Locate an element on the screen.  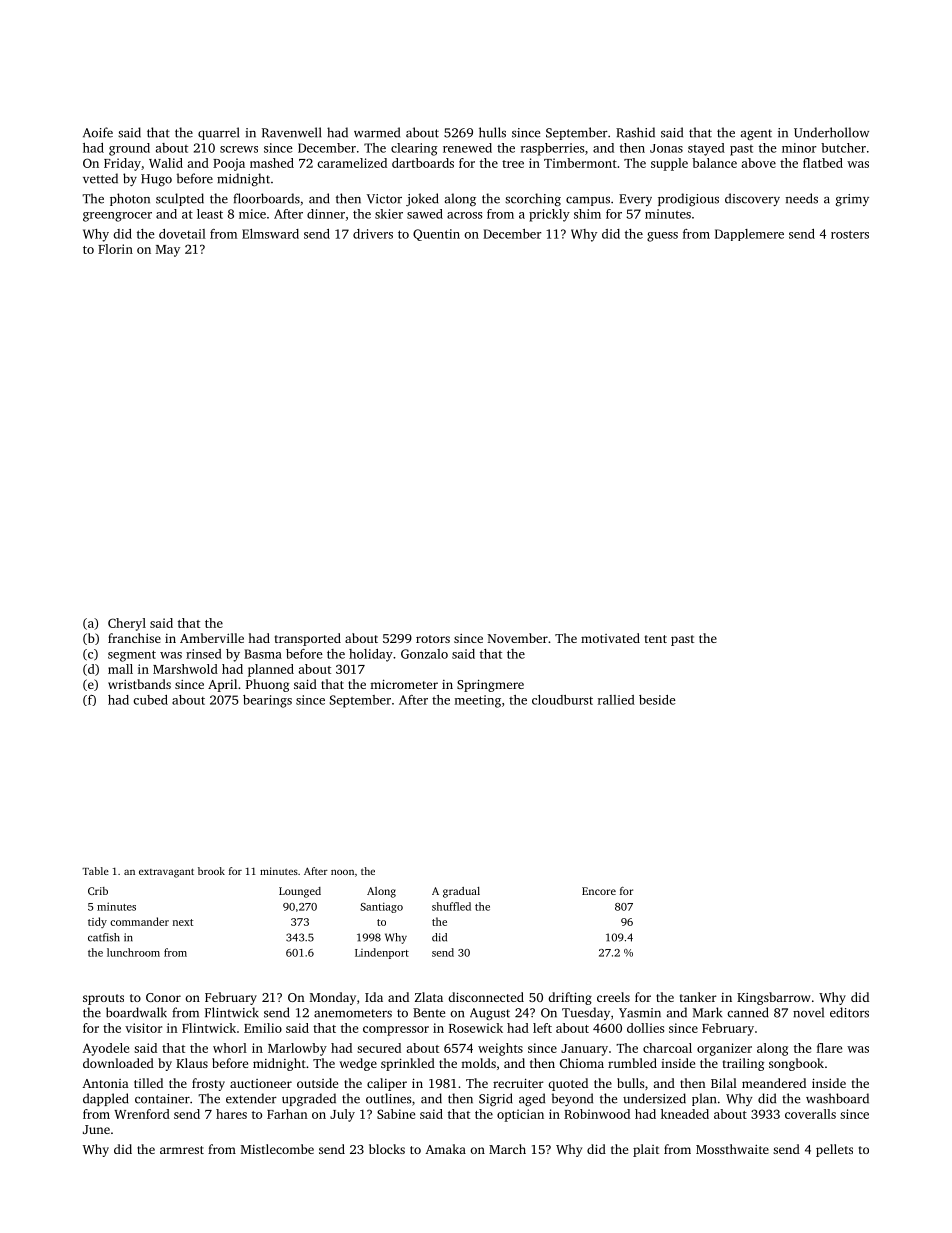
Quentin is located at coordinates (436, 235).
